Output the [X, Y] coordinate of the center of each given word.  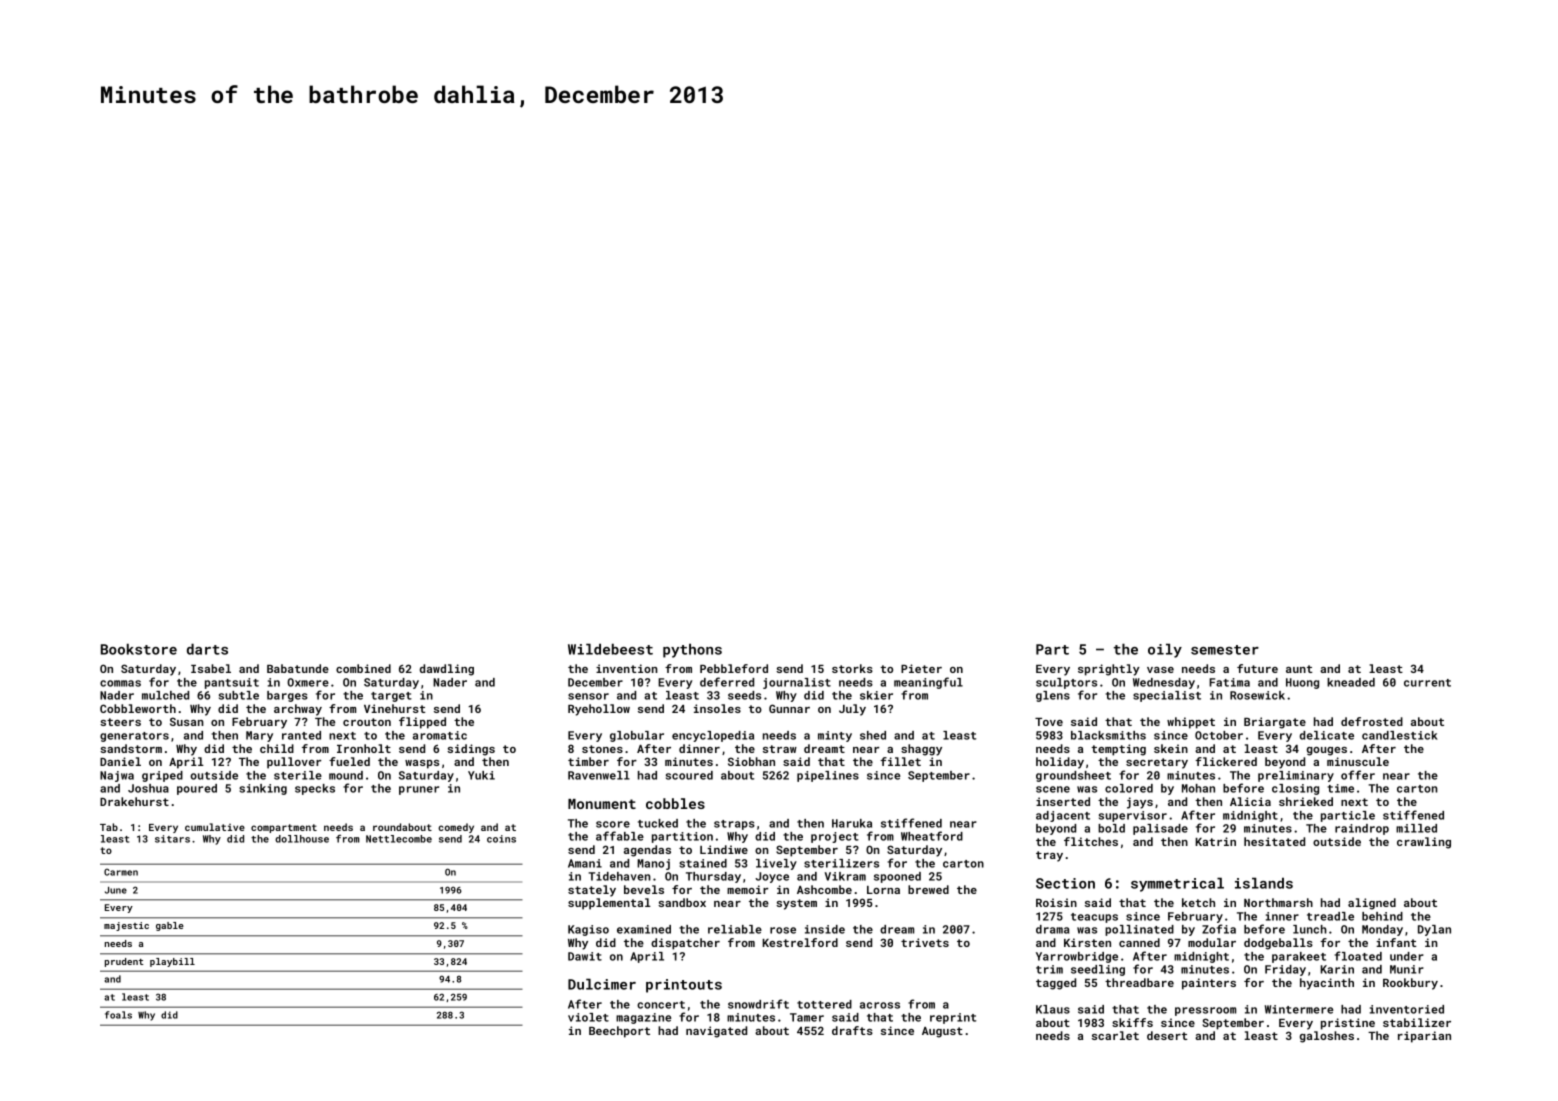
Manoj [653, 864]
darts [207, 649]
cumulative [215, 827]
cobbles [675, 803]
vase [1160, 670]
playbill [172, 962]
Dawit [585, 956]
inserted [1063, 801]
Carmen [121, 872]
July [852, 710]
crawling [1424, 843]
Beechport [619, 1032]
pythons [692, 651]
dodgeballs [1278, 944]
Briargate [1275, 723]
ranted [301, 735]
